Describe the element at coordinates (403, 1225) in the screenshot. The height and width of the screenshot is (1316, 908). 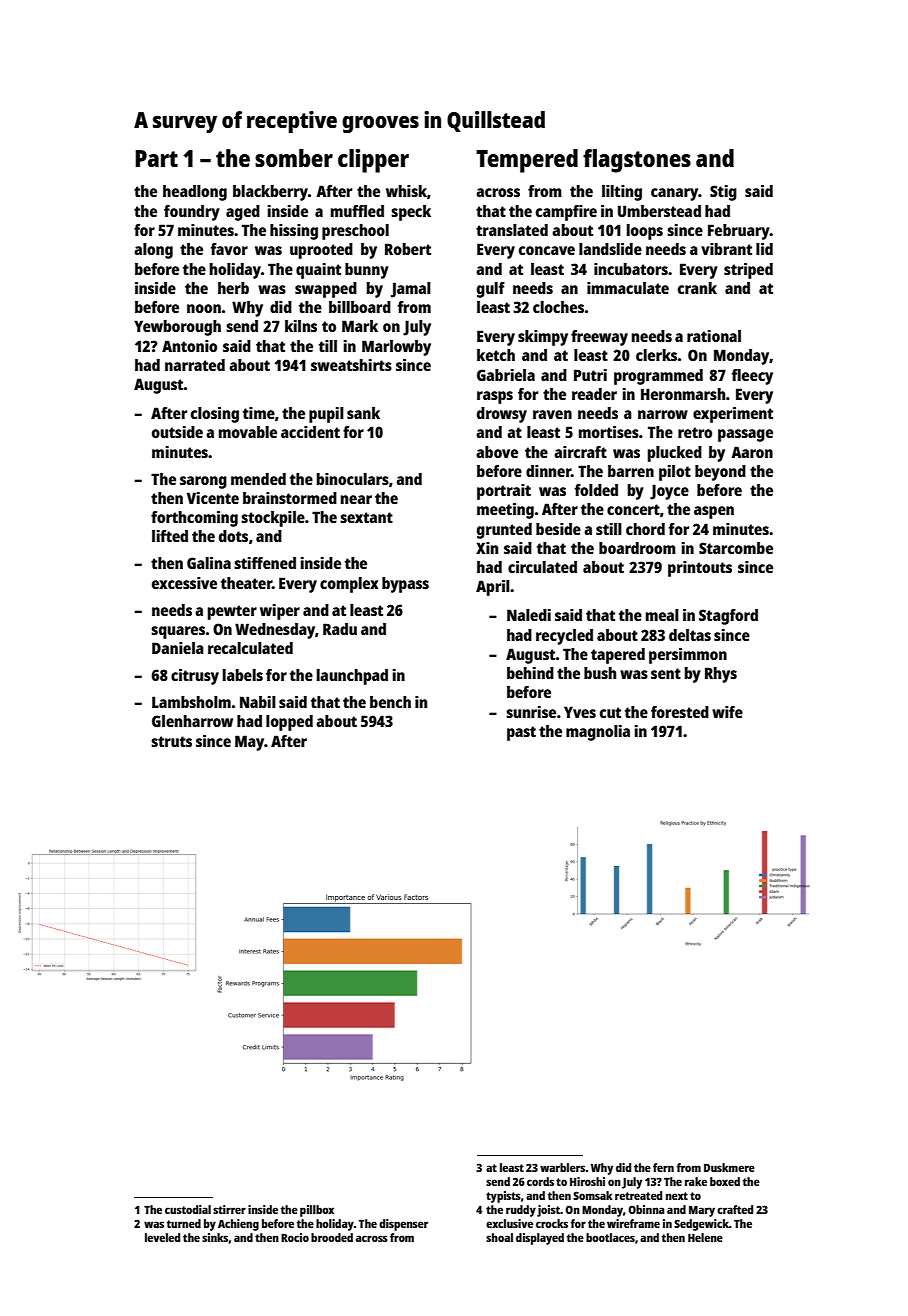
I see `dispenser` at that location.
